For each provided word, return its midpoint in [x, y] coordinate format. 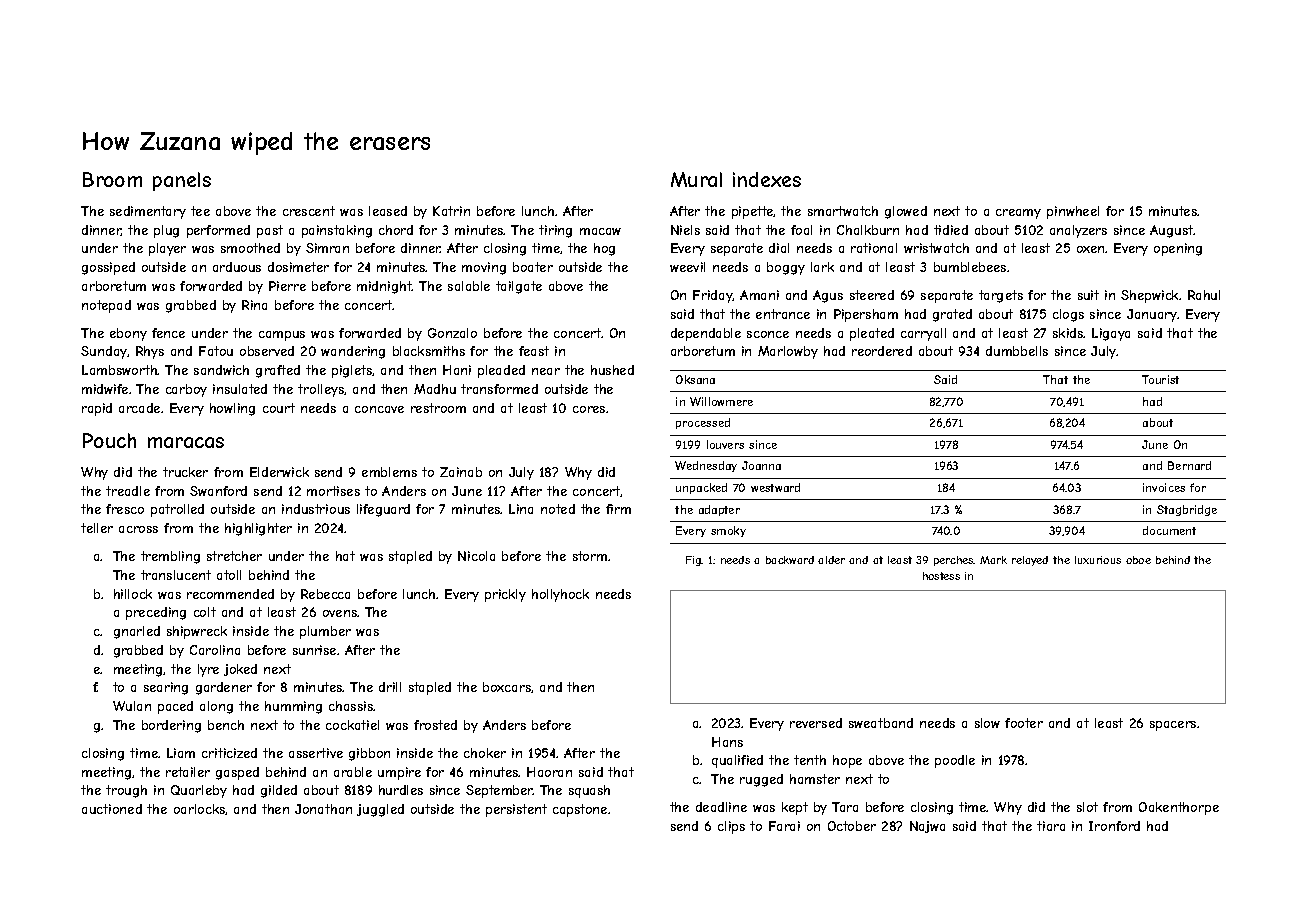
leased [388, 211]
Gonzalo [452, 333]
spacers [1173, 726]
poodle [955, 761]
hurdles [401, 790]
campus [282, 336]
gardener [224, 688]
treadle [128, 491]
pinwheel [1073, 212]
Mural [696, 179]
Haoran [549, 772]
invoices [1164, 487]
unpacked [701, 488]
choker [485, 753]
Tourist [1160, 379]
